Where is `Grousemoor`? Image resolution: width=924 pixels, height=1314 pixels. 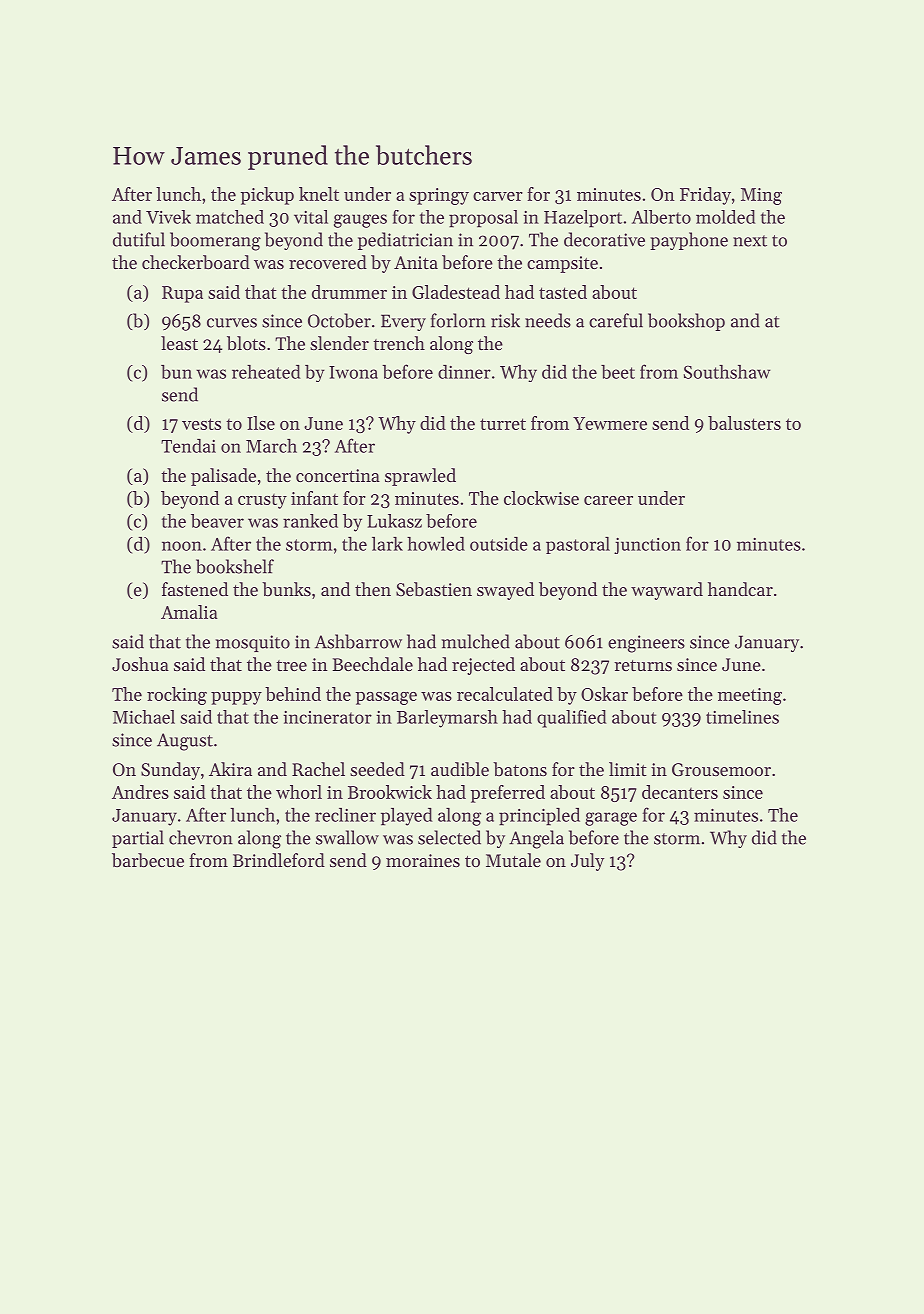 Grousemoor is located at coordinates (721, 769).
